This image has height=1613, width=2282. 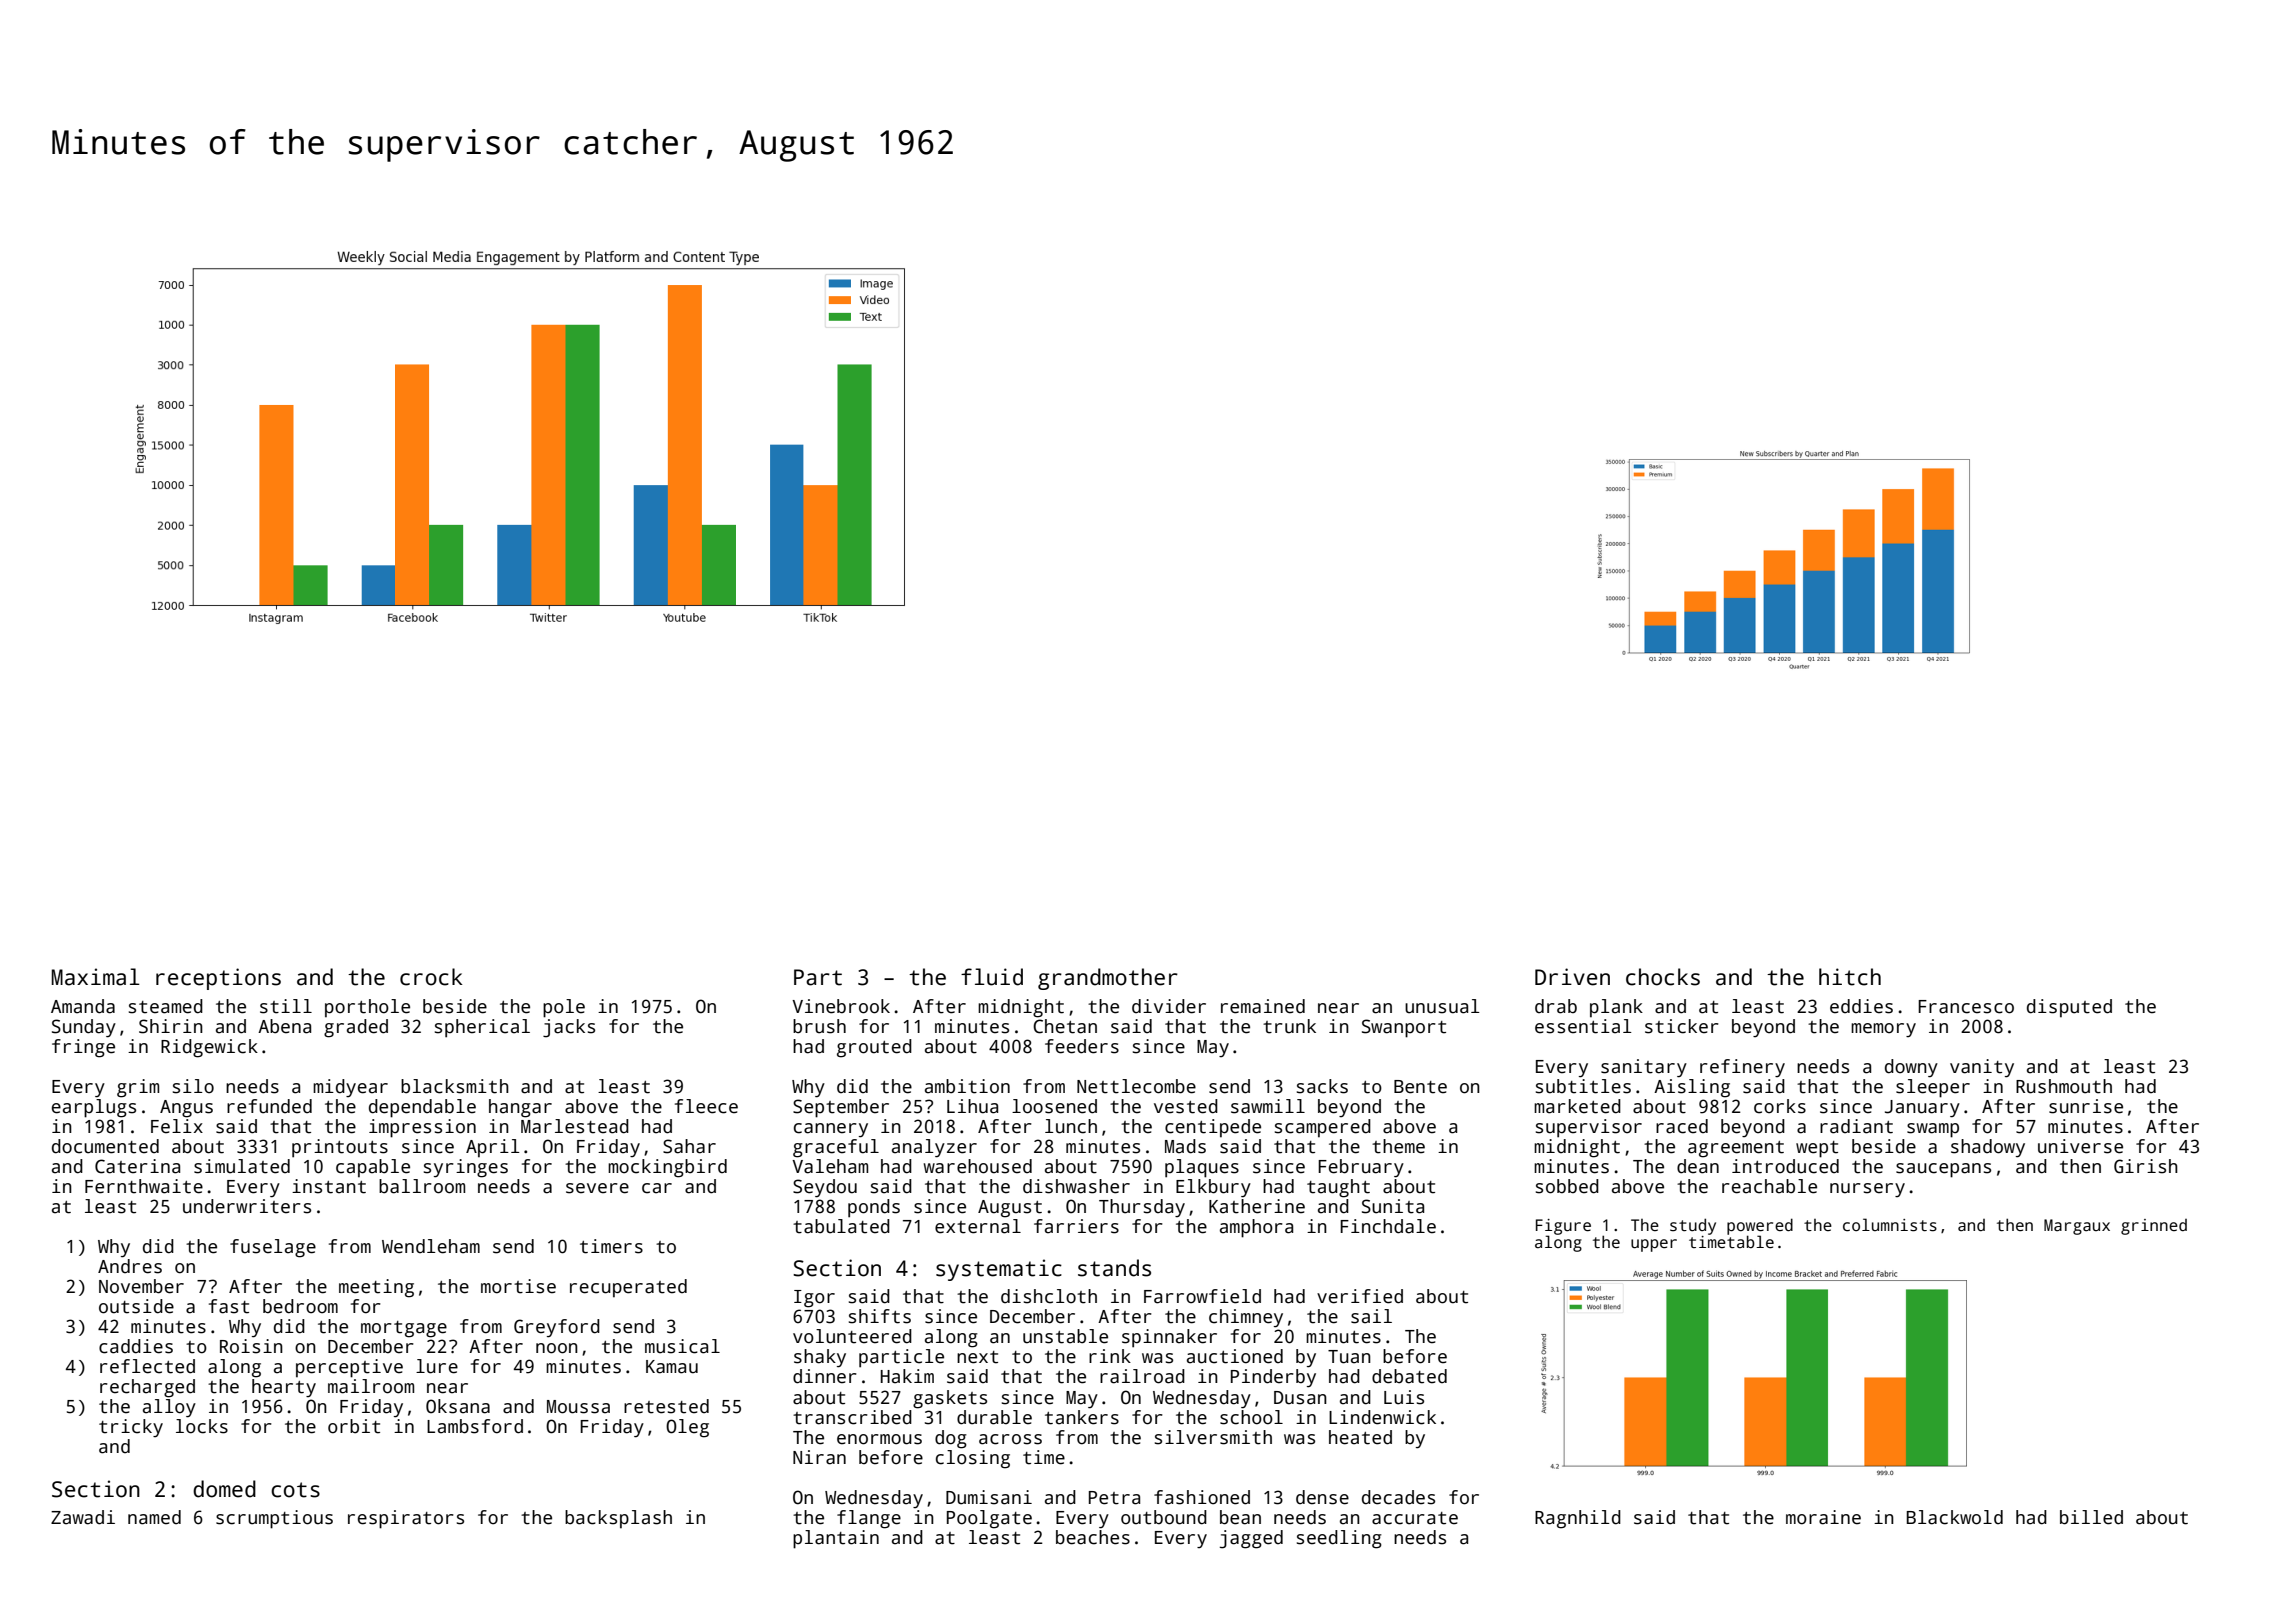 I want to click on Driven, so click(x=1572, y=977).
